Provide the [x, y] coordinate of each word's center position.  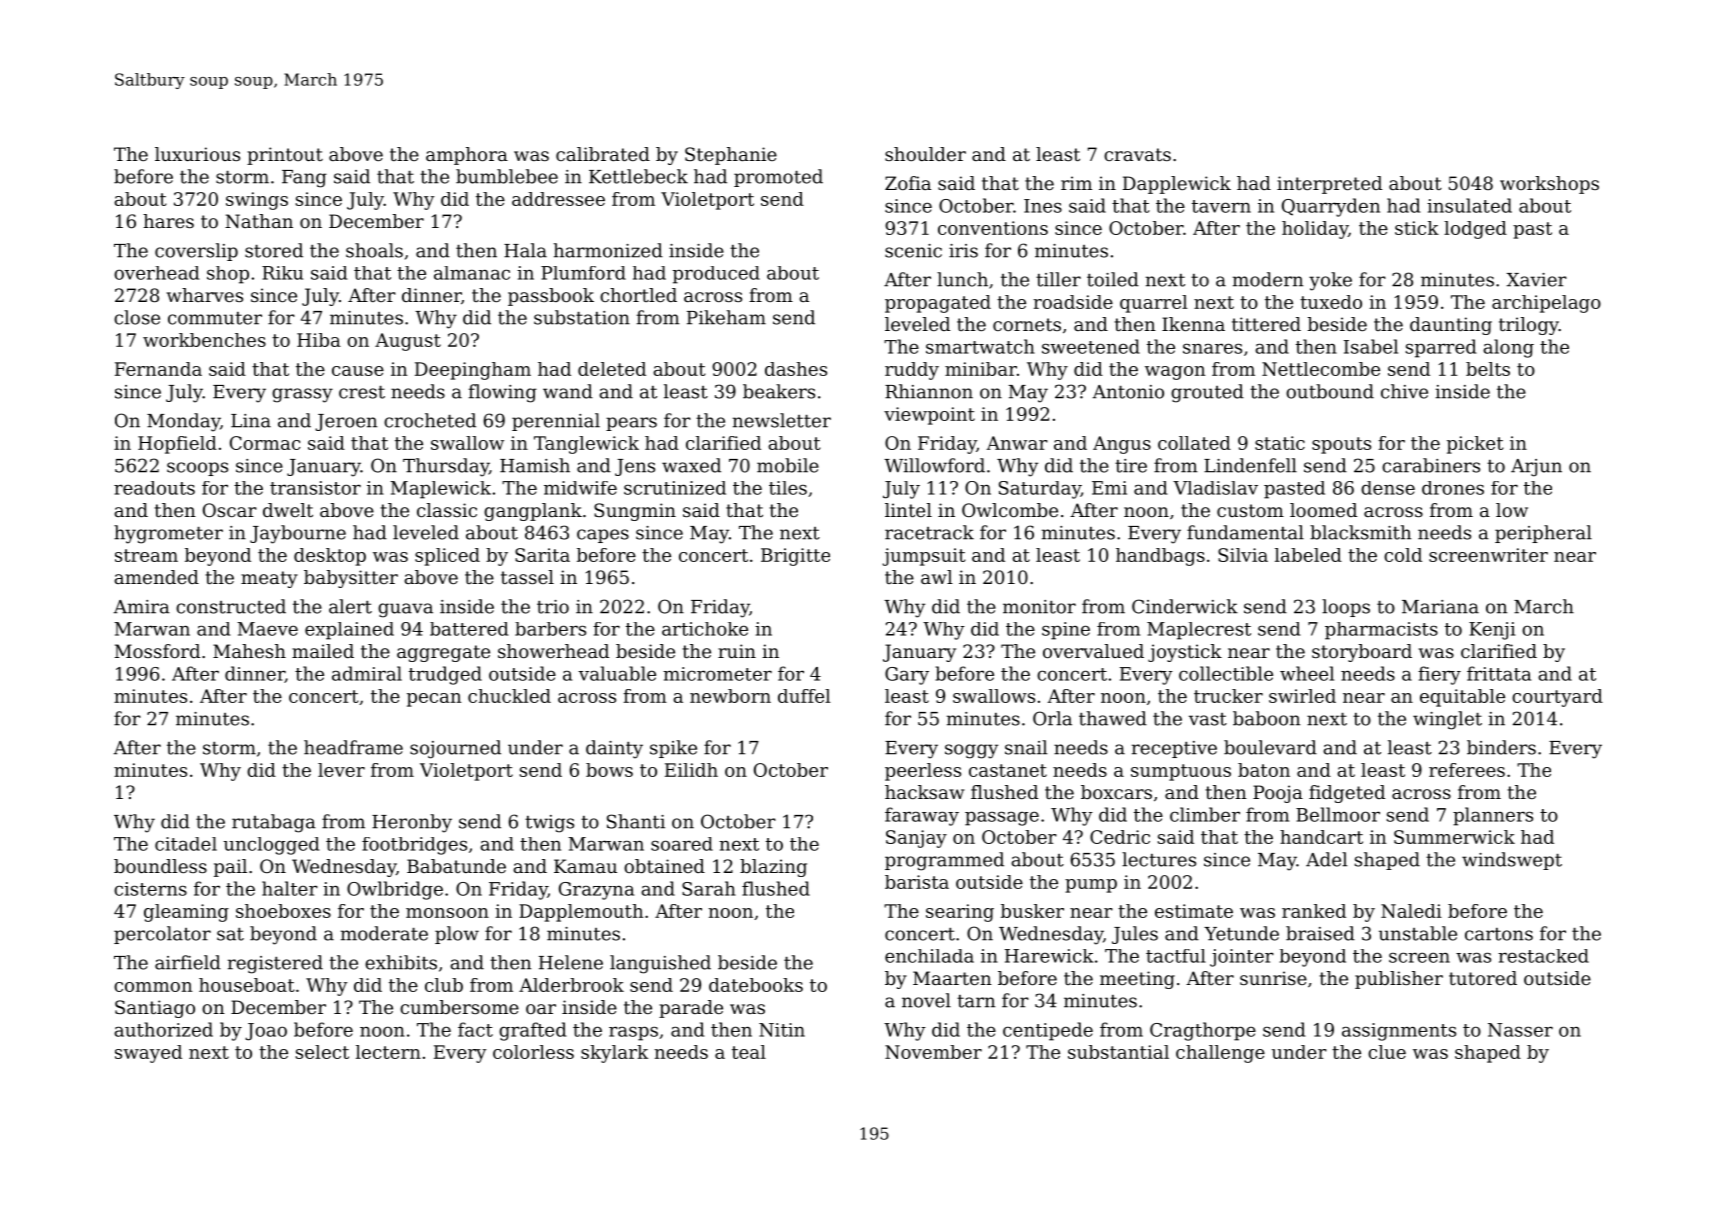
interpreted [1329, 185]
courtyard [1557, 698]
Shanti [636, 821]
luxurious [197, 154]
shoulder [925, 154]
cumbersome [459, 1007]
